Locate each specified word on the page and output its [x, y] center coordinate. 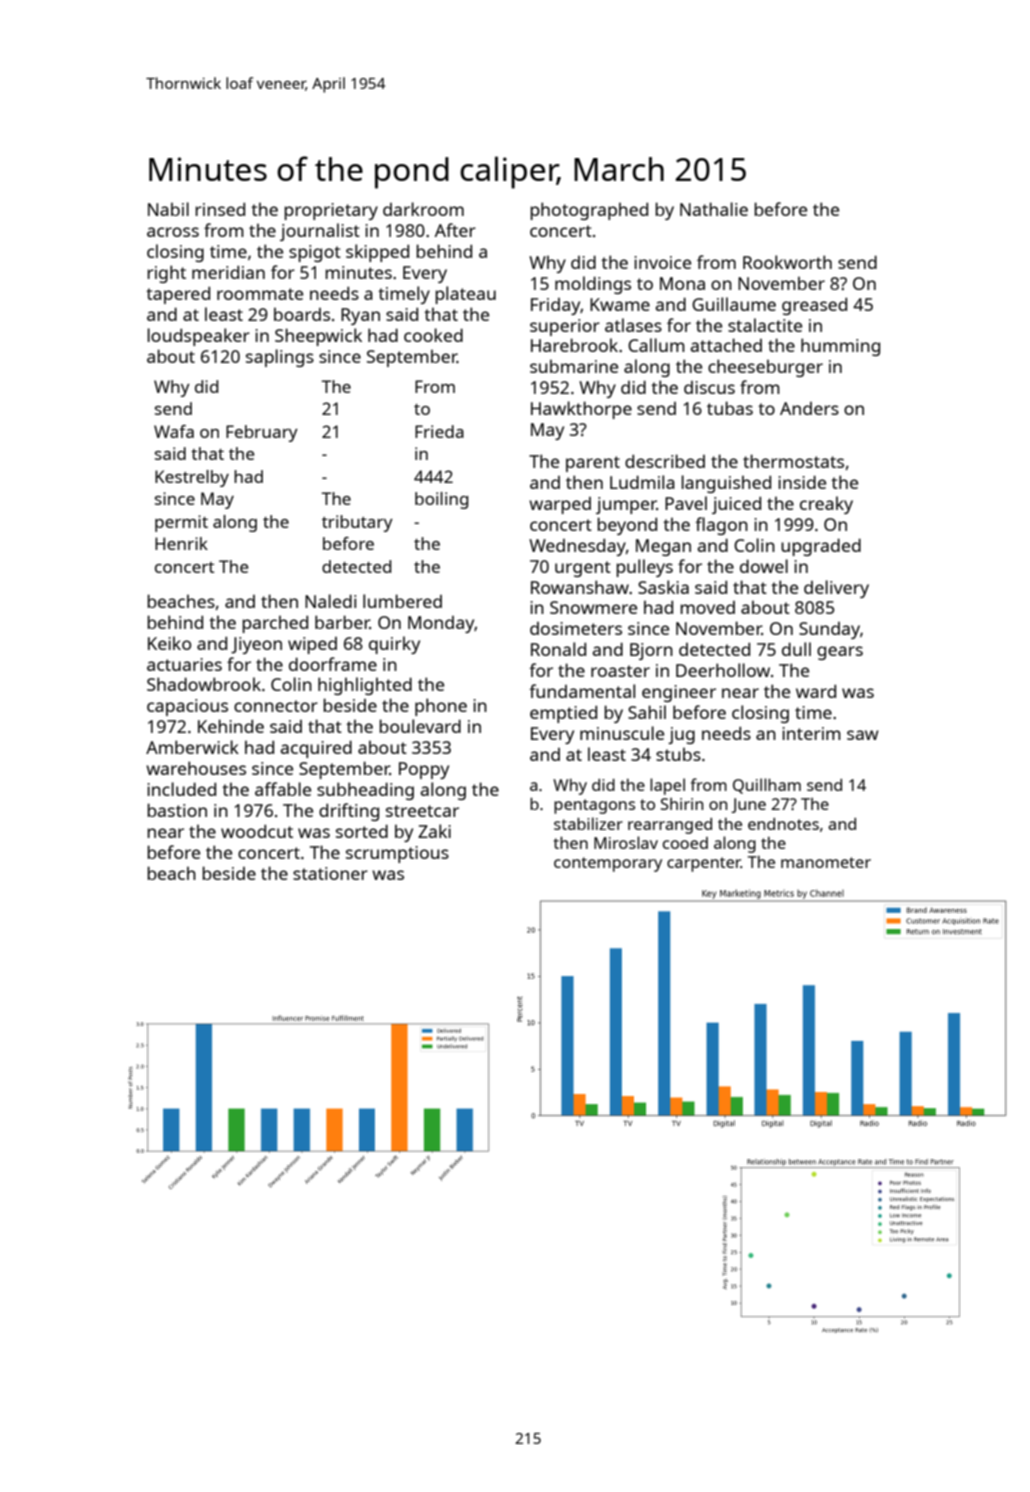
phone [441, 707]
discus [709, 387]
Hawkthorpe [581, 410]
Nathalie [714, 209]
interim [811, 733]
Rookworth [787, 262]
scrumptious [397, 854]
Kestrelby [192, 478]
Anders [809, 408]
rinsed [220, 209]
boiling [441, 500]
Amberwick [192, 747]
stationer [330, 873]
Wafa [174, 431]
